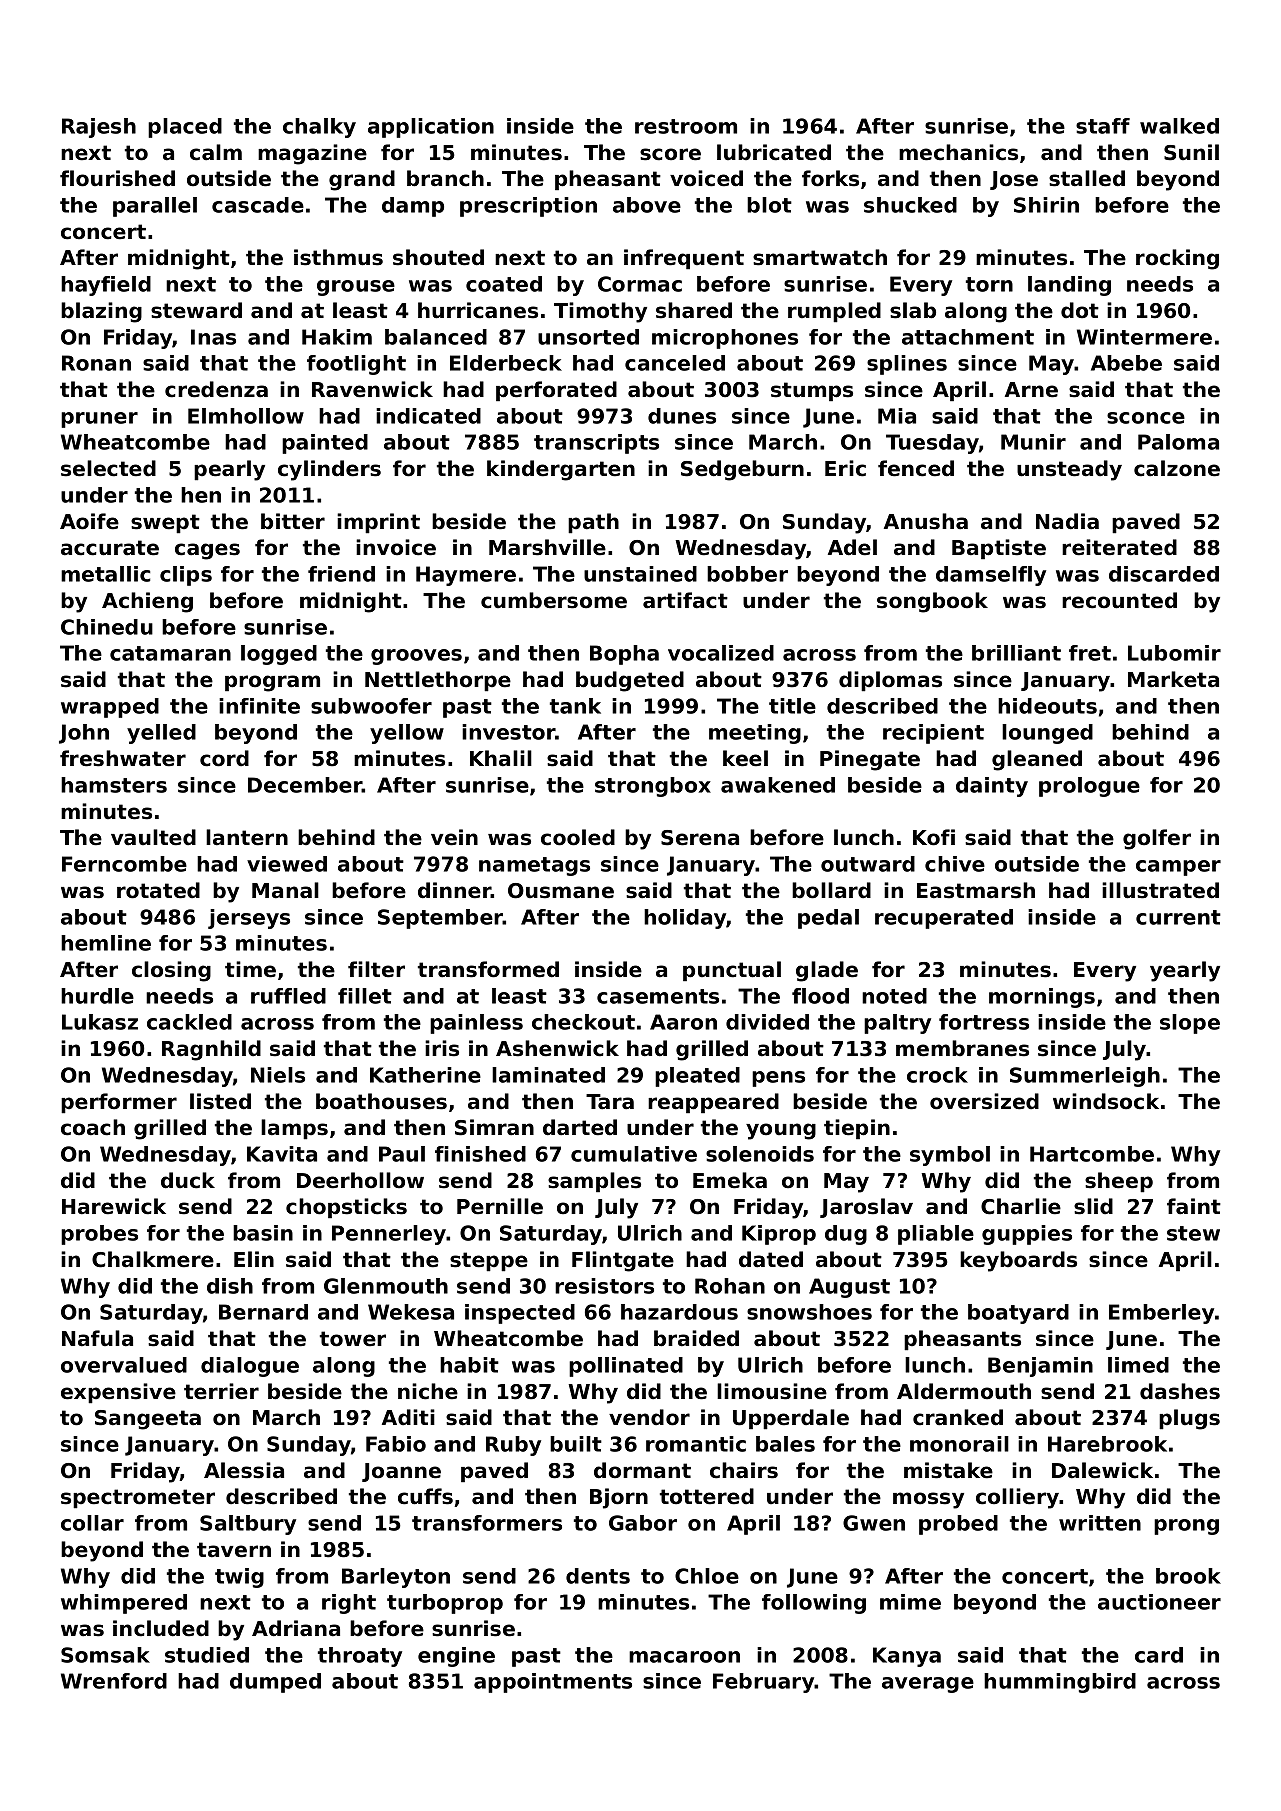  I want to click on metallic, so click(106, 574).
